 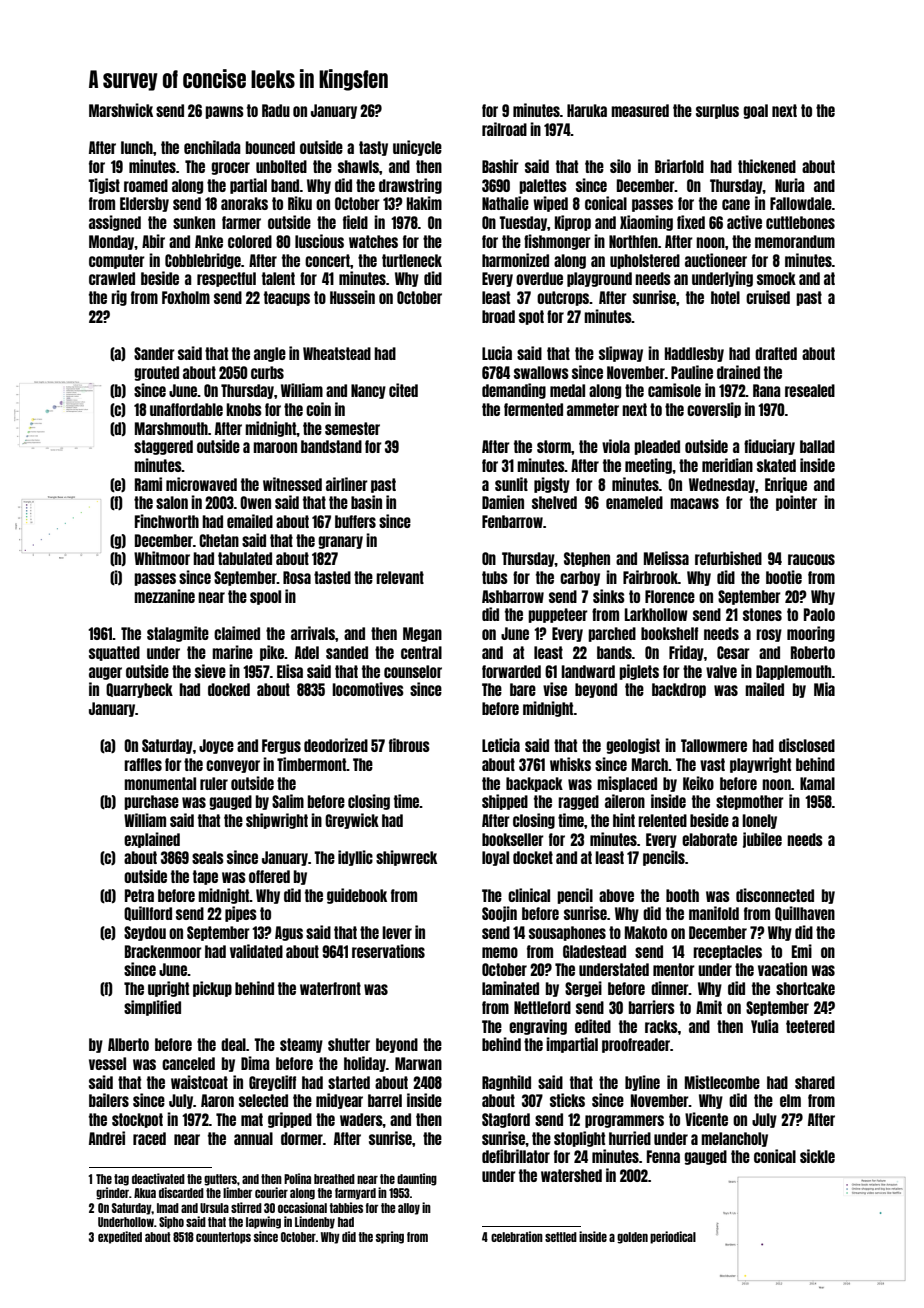 I want to click on Ragnhild, so click(x=506, y=1083).
